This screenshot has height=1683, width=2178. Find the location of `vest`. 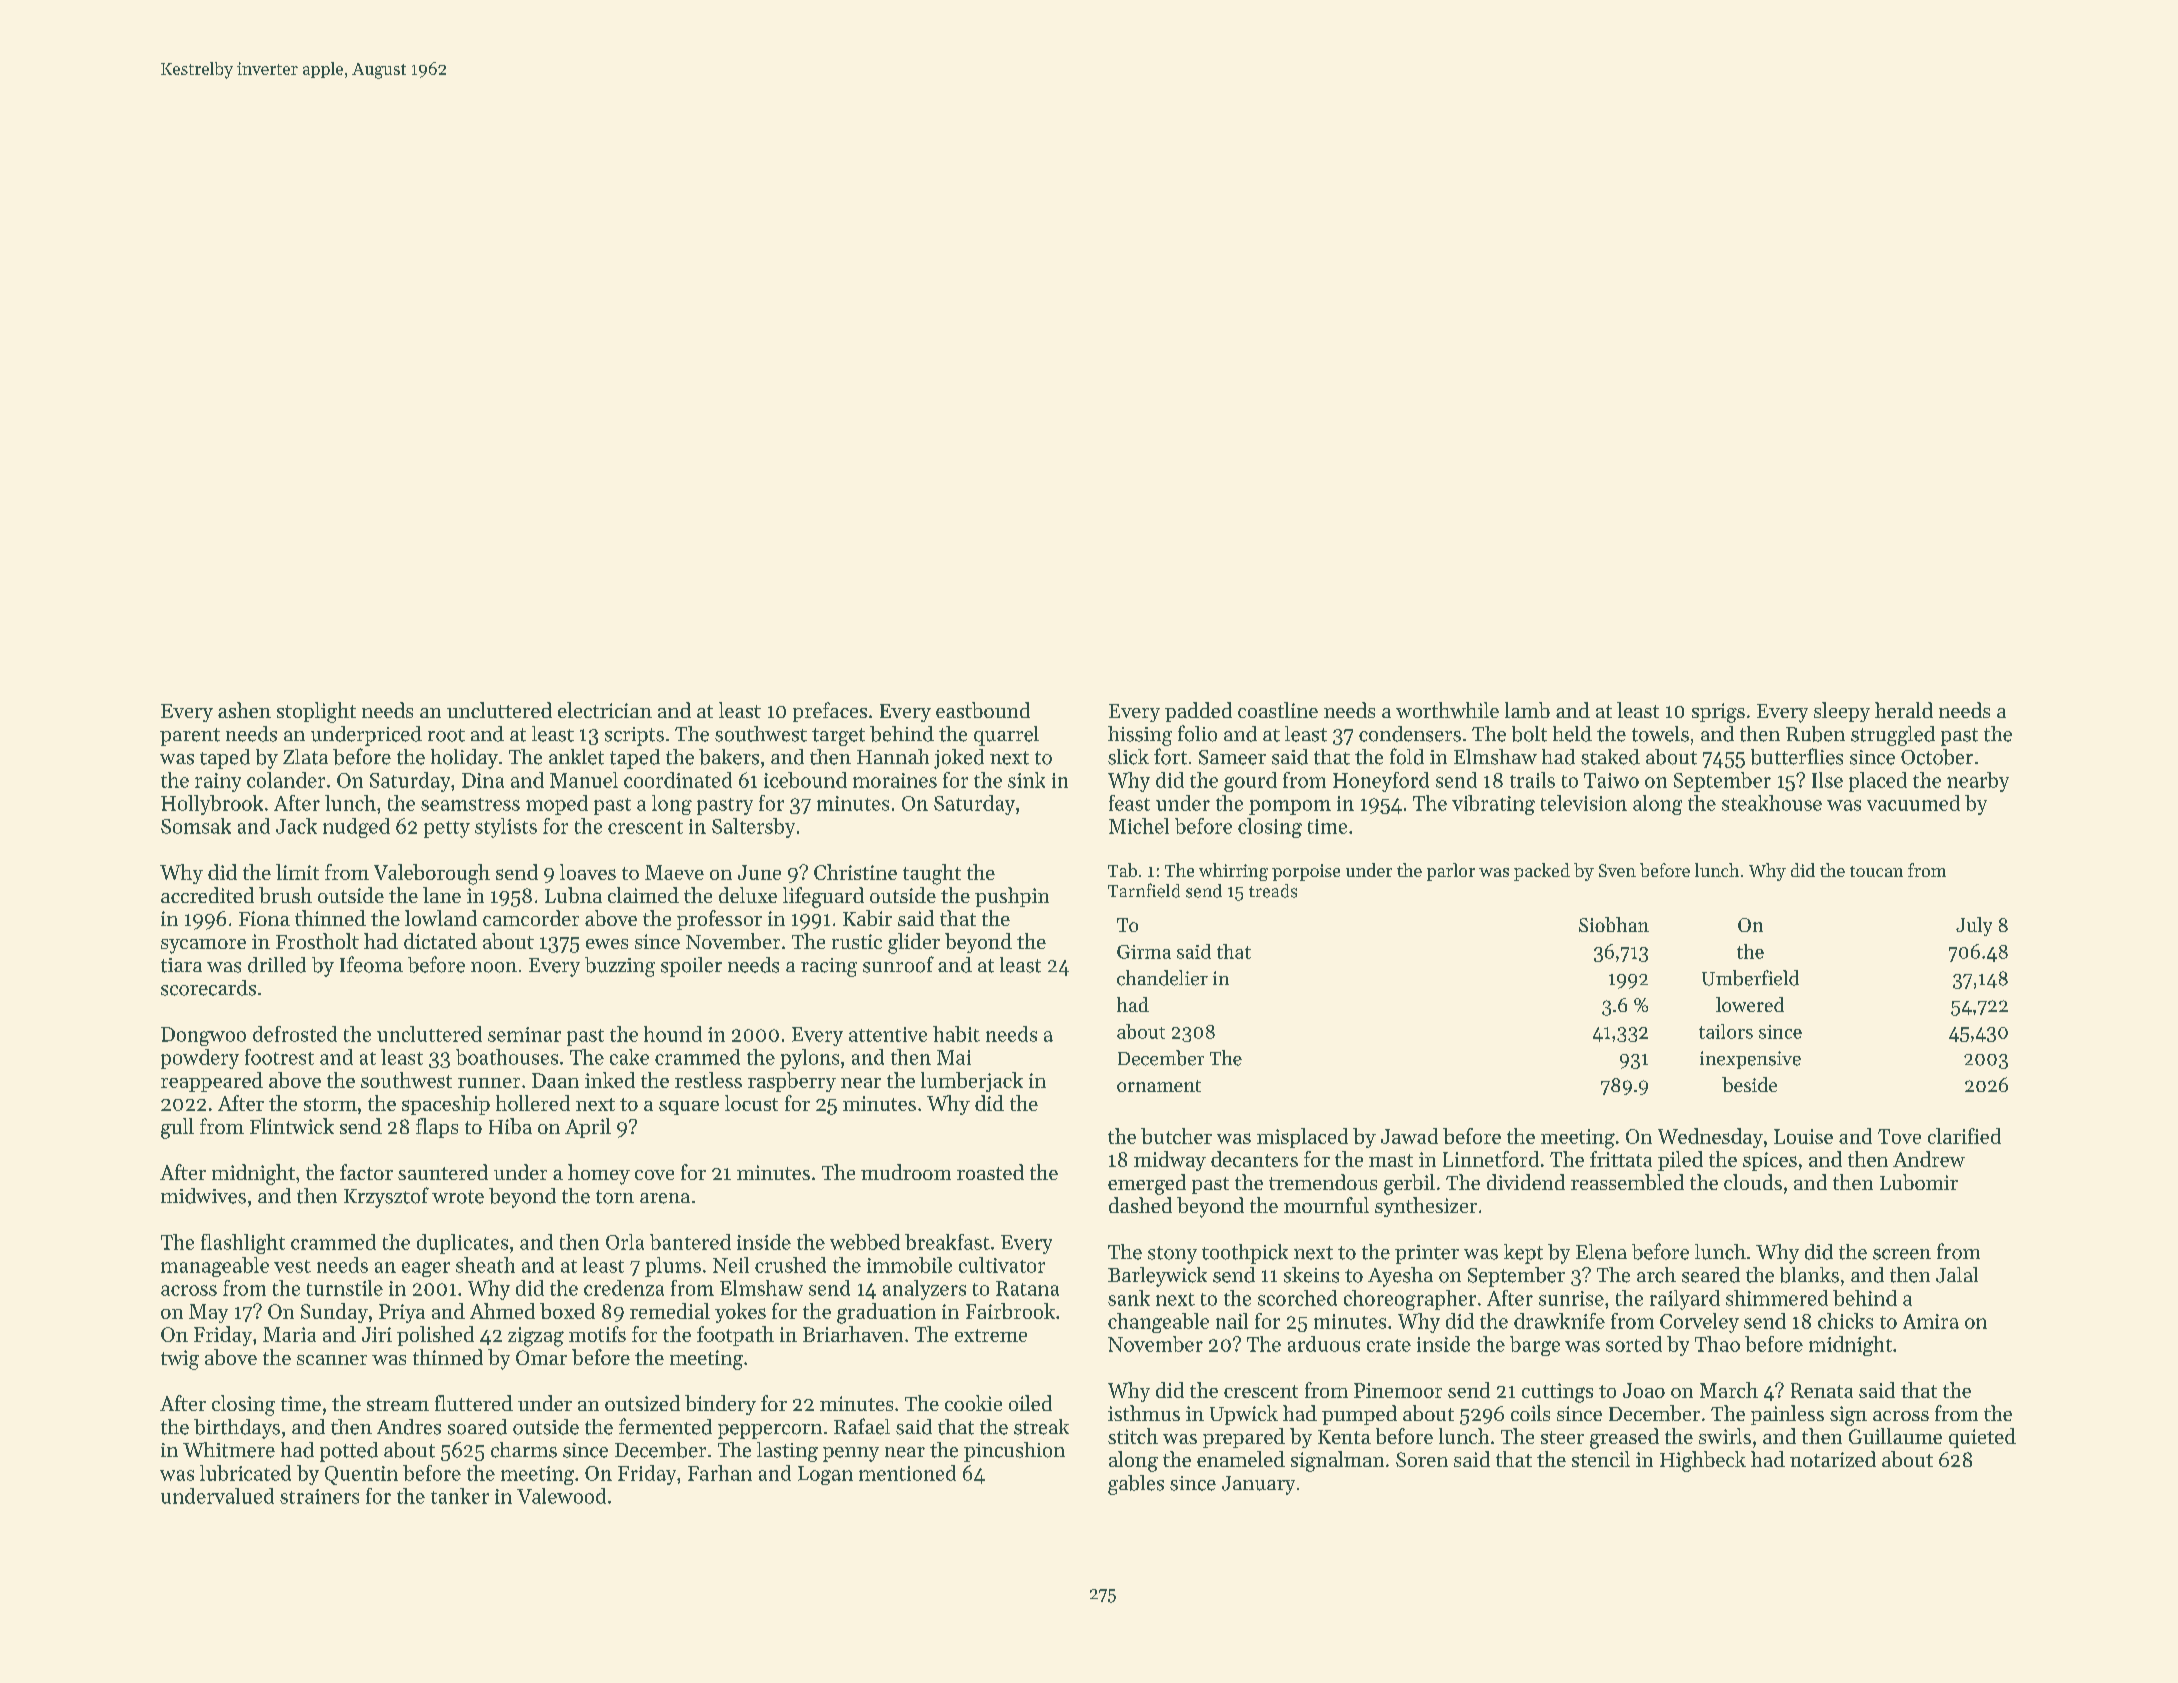

vest is located at coordinates (292, 1266).
